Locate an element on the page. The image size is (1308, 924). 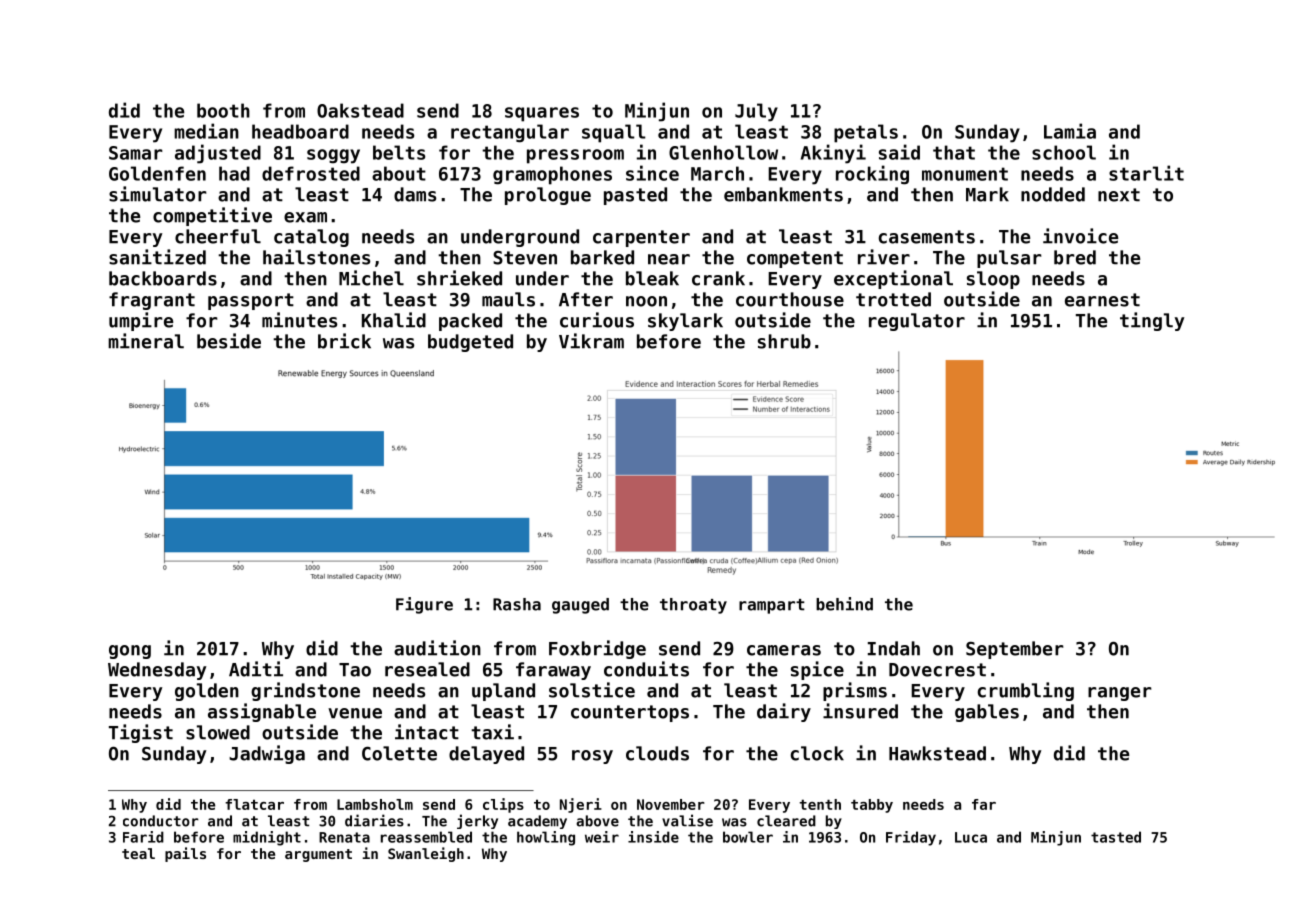
Foxbridge is located at coordinates (597, 649).
